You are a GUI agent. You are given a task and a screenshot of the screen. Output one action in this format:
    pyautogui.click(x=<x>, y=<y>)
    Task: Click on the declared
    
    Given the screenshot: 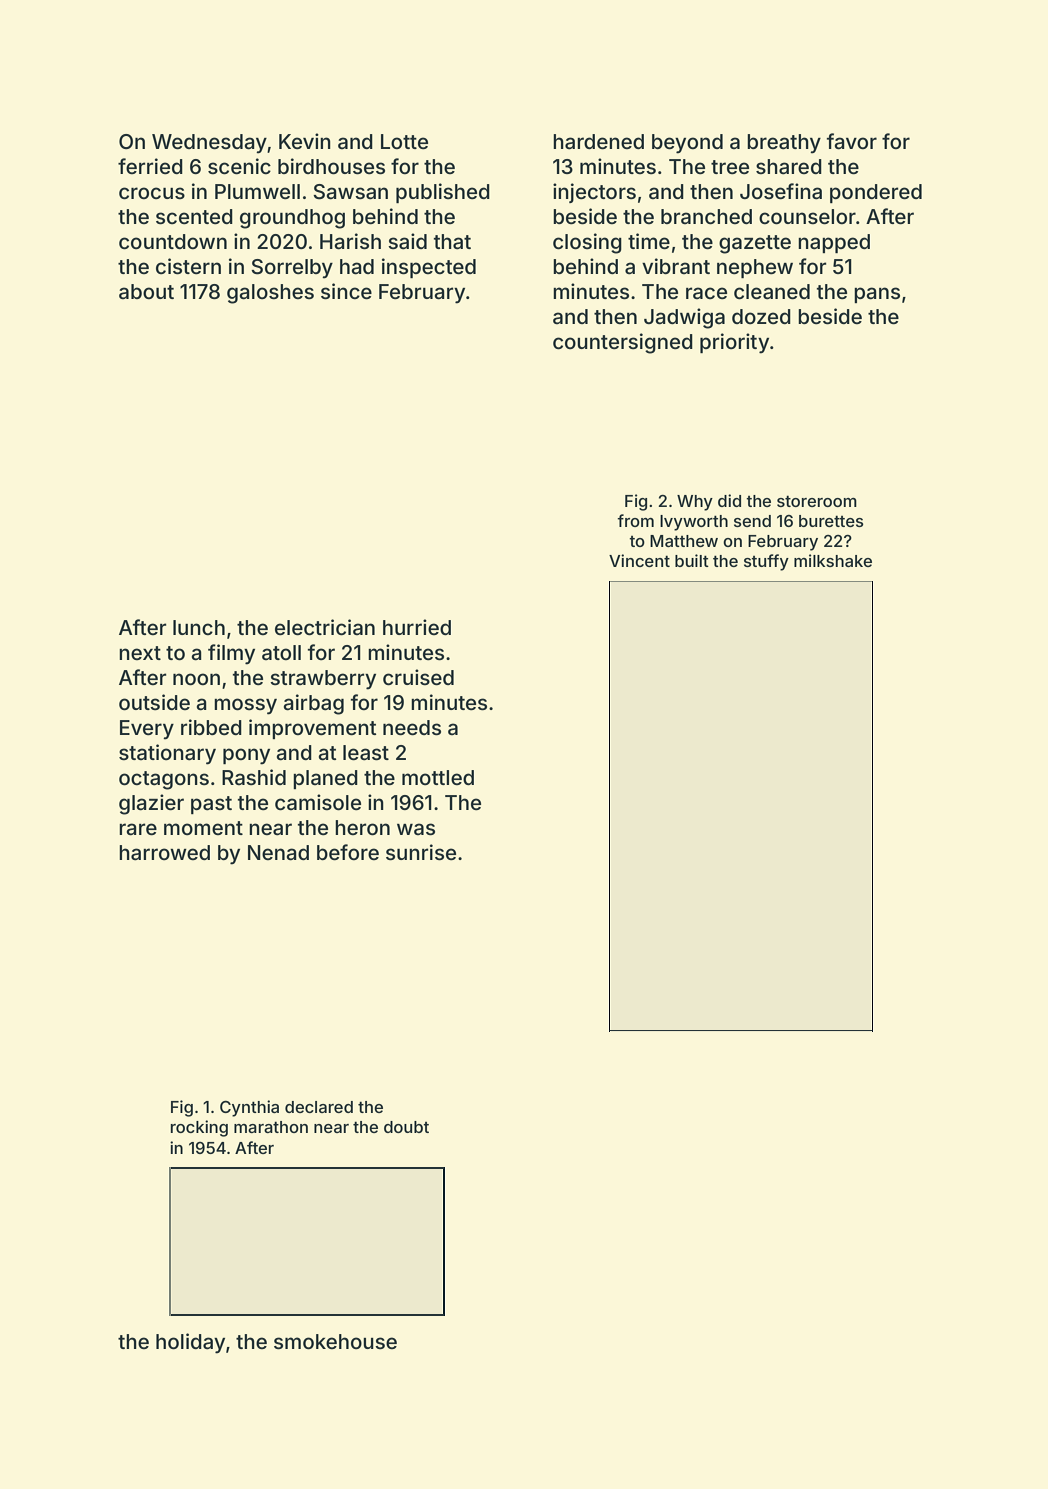 What is the action you would take?
    pyautogui.click(x=319, y=1107)
